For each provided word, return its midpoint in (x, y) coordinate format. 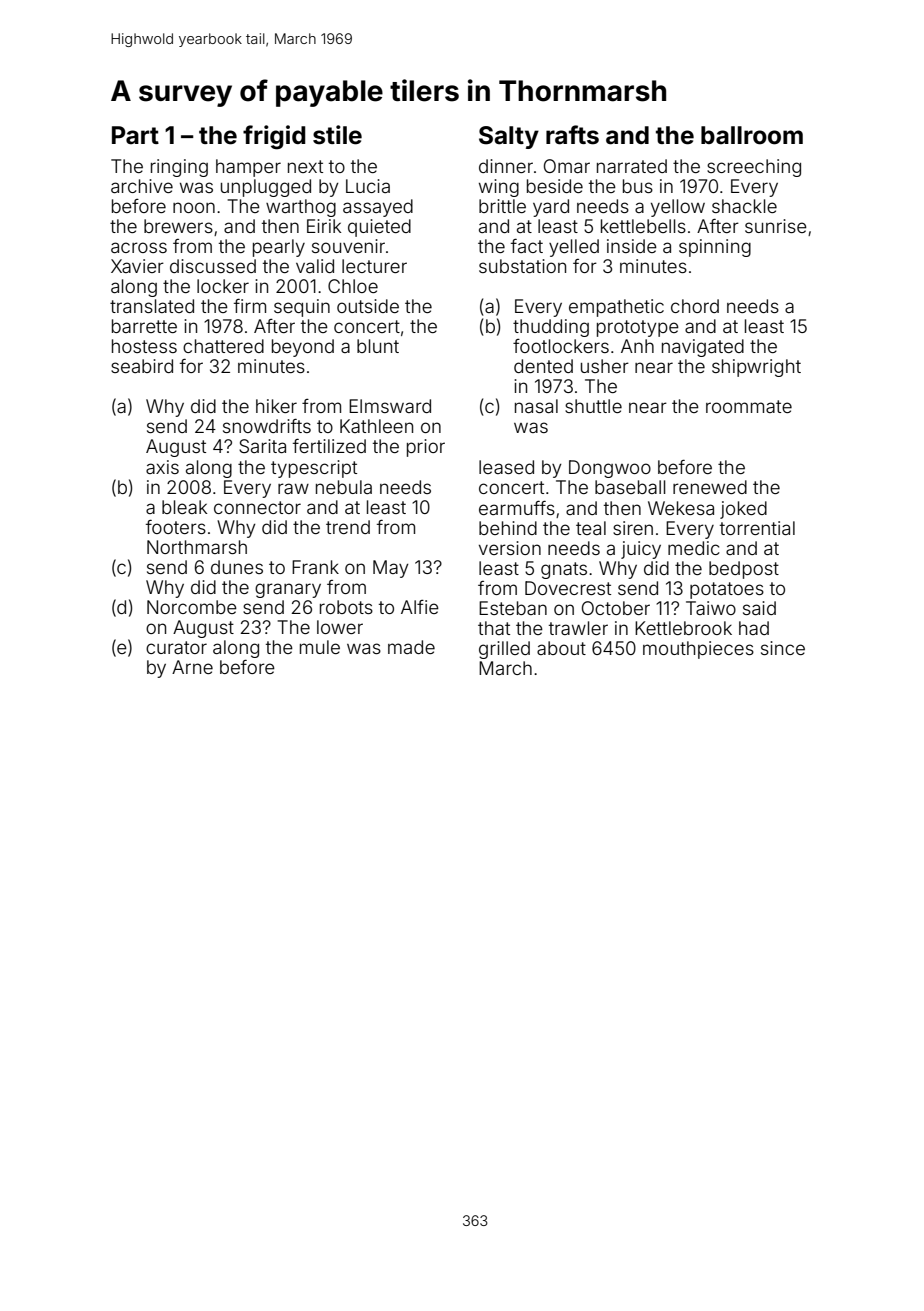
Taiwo (711, 608)
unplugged (266, 188)
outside (368, 306)
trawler (578, 628)
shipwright (756, 368)
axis (162, 467)
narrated (632, 166)
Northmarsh (197, 547)
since (783, 648)
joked (743, 510)
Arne (192, 667)
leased (506, 467)
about (561, 648)
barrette (144, 326)
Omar (567, 166)
